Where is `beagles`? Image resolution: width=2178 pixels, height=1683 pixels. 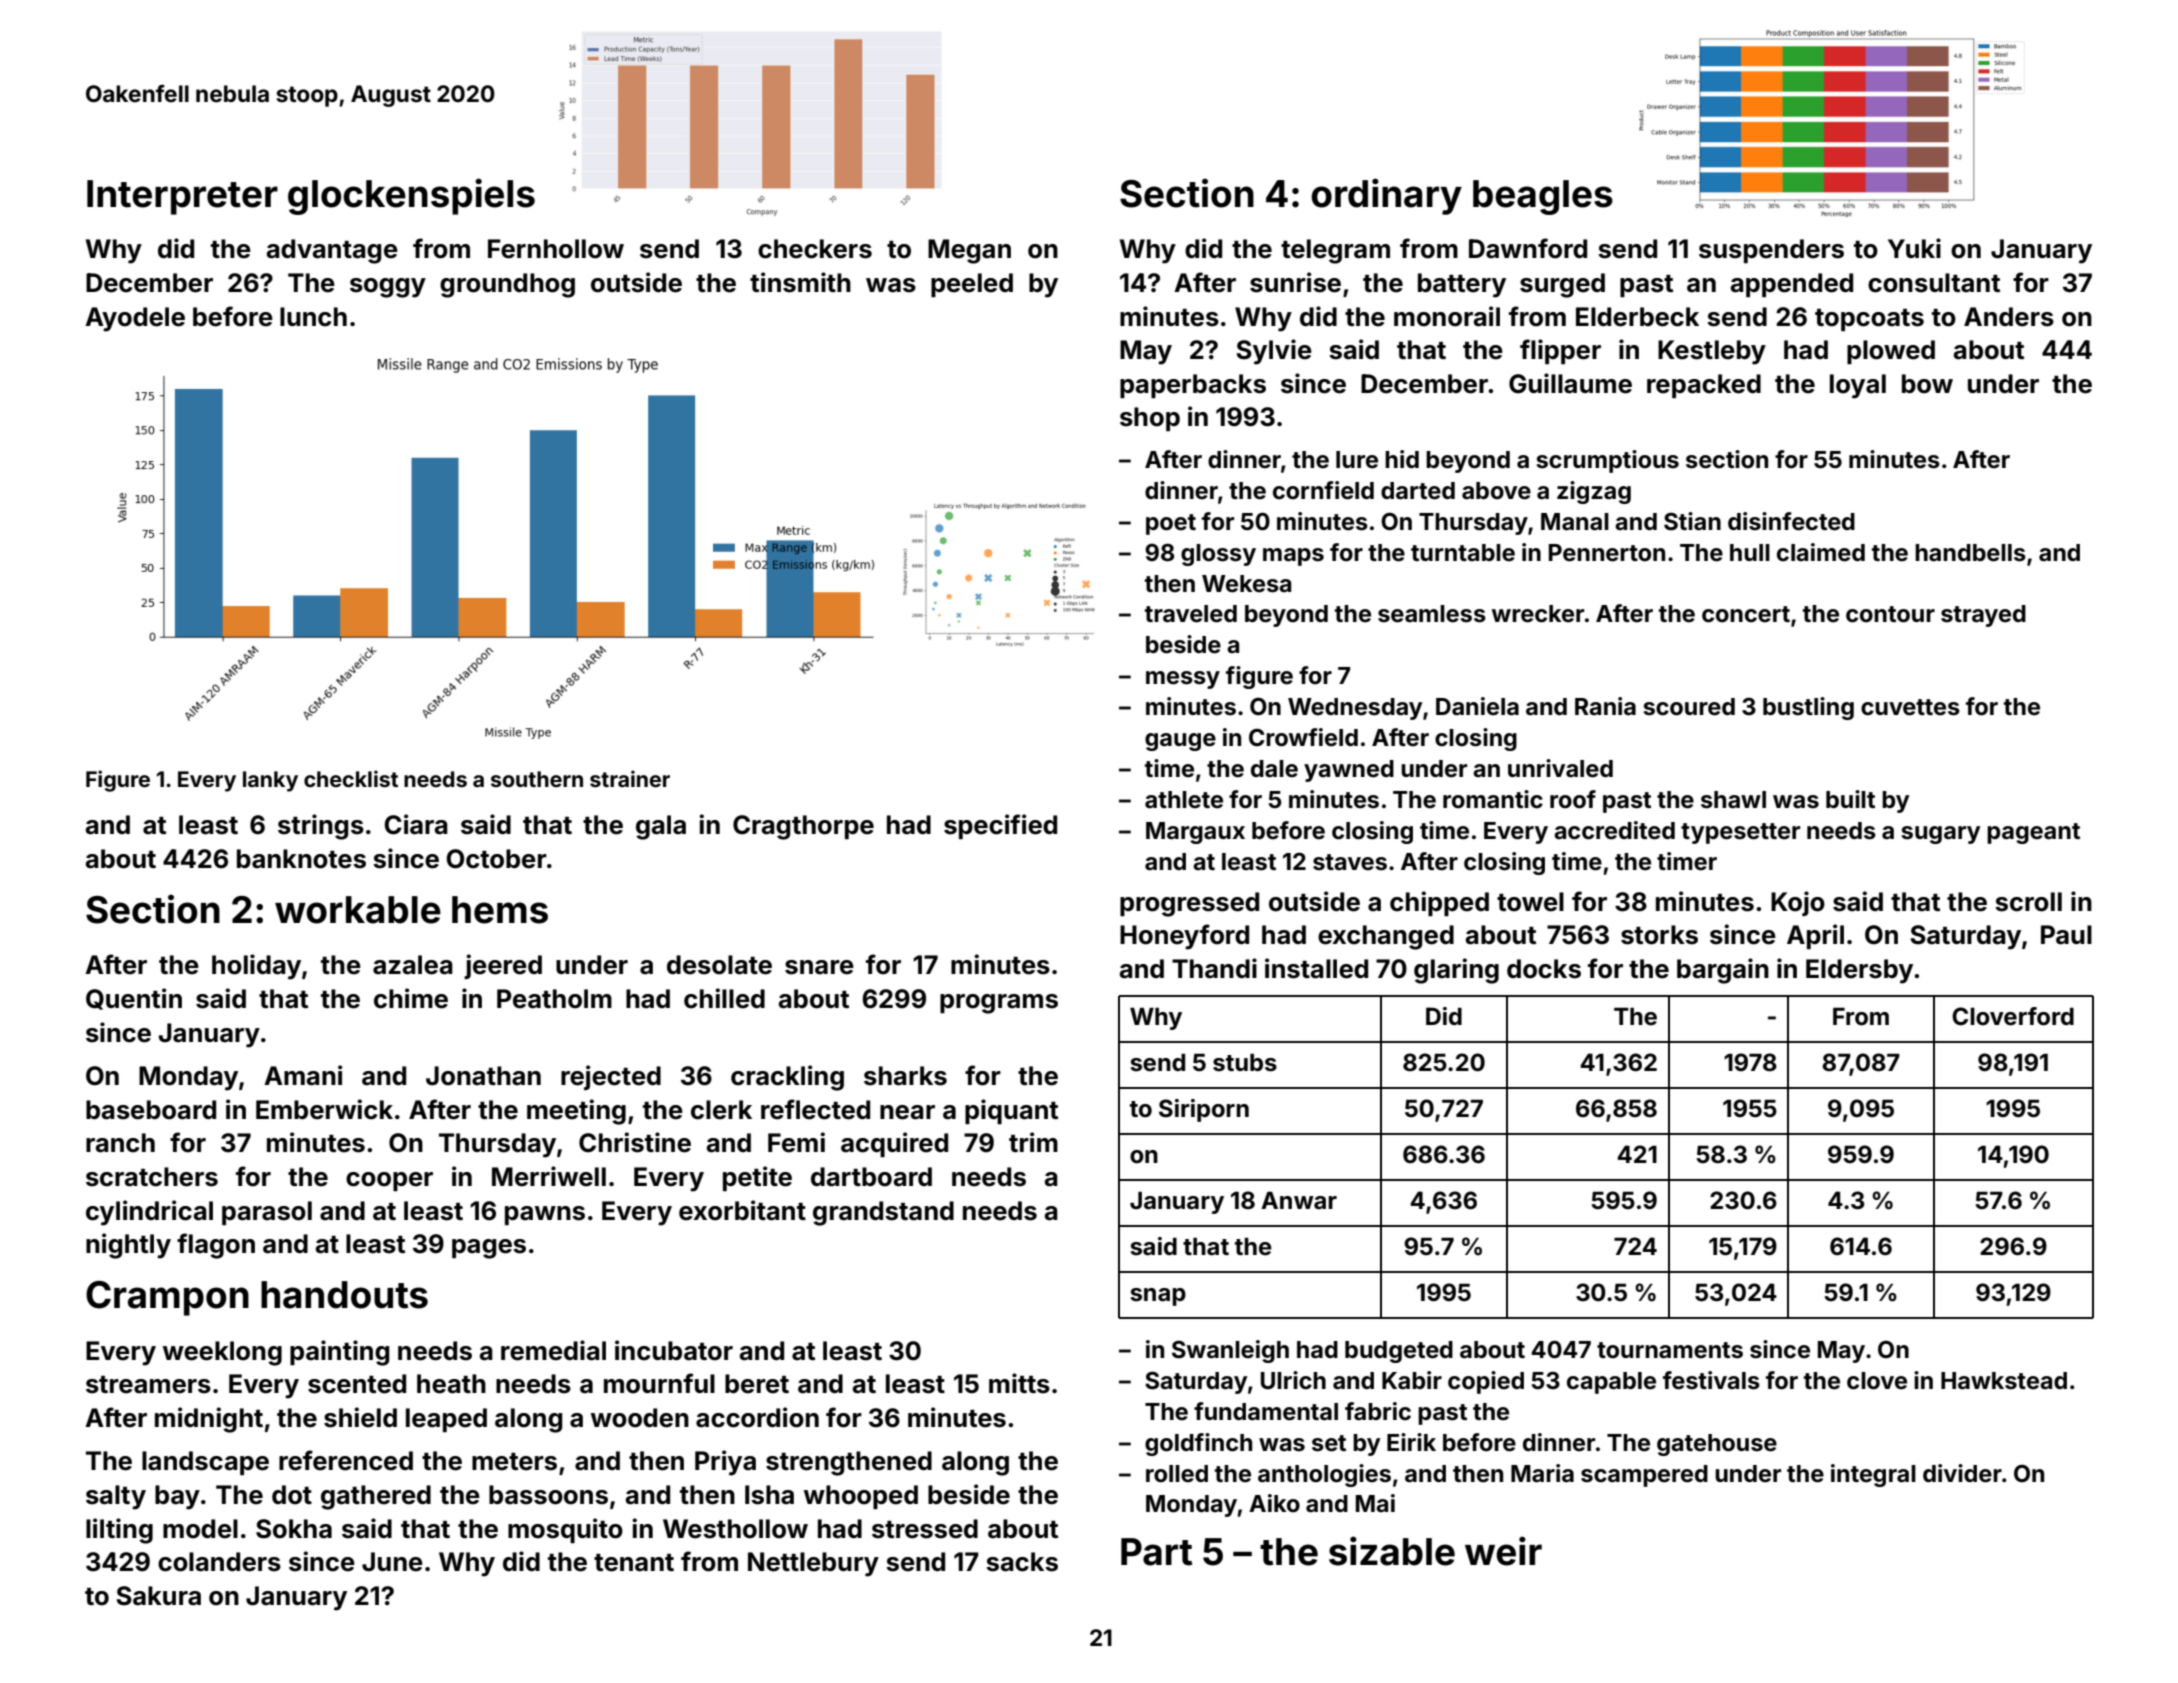
beagles is located at coordinates (1543, 197).
